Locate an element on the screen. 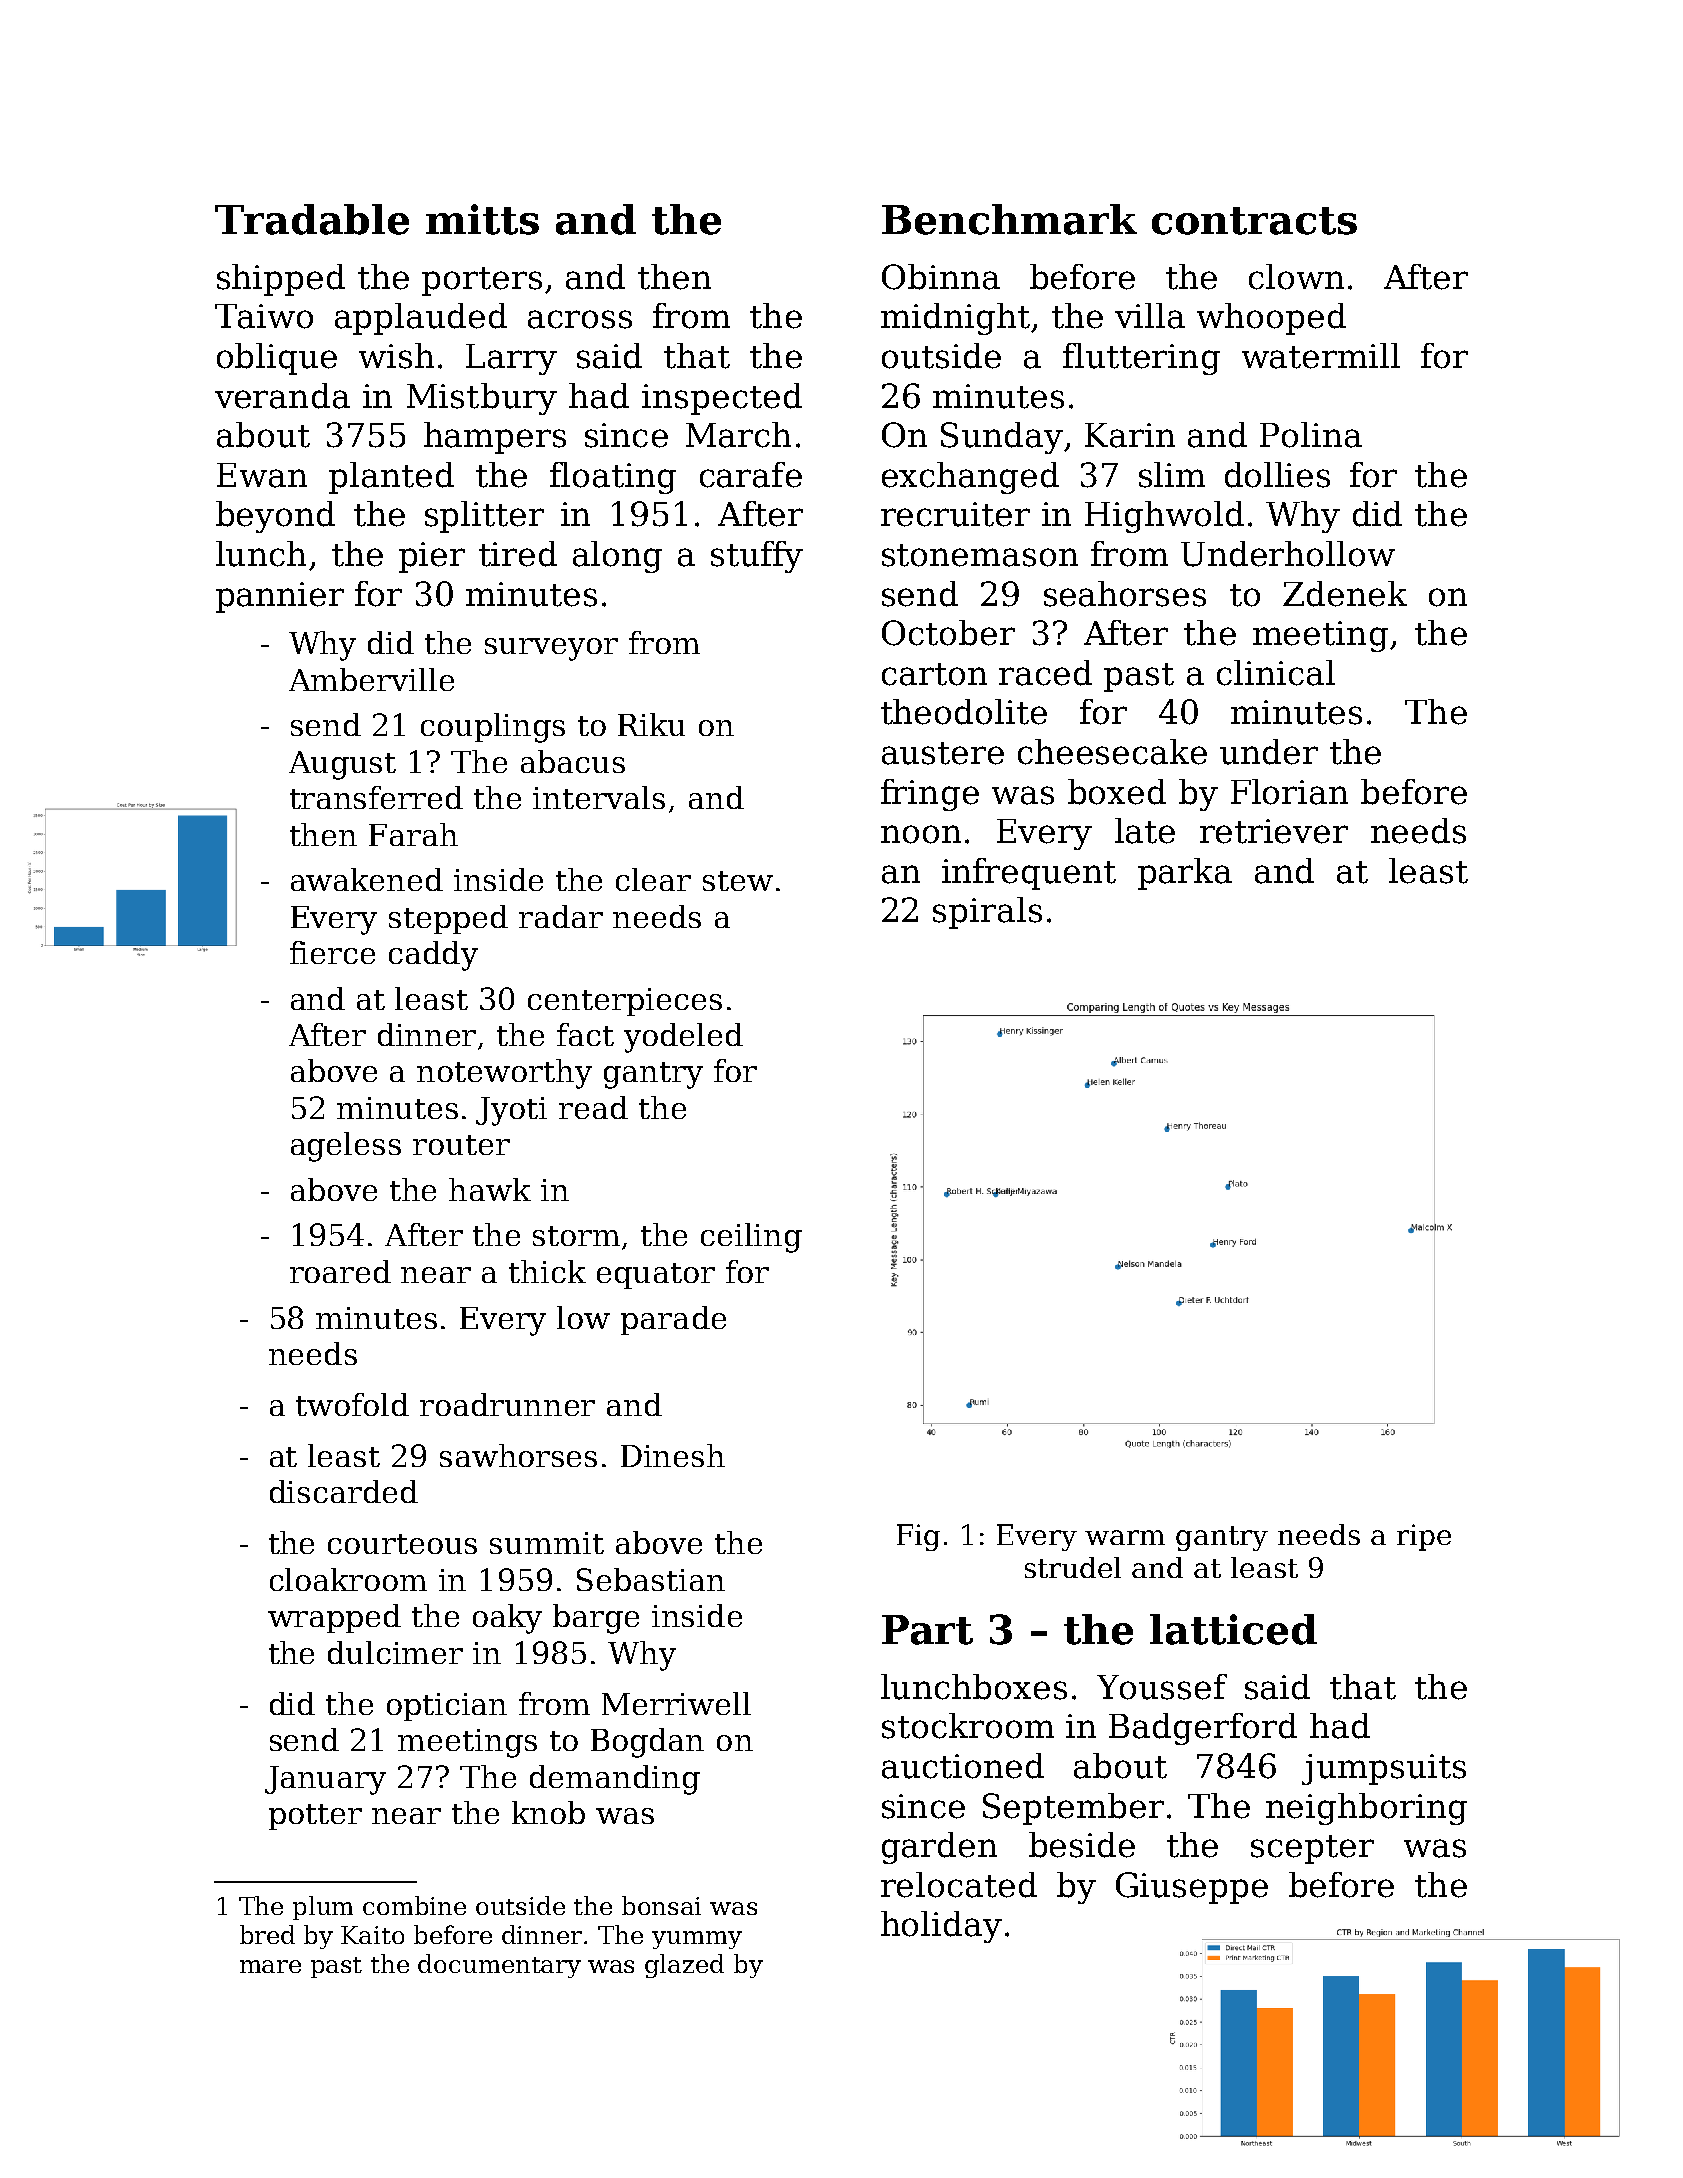  stonemason is located at coordinates (980, 555).
